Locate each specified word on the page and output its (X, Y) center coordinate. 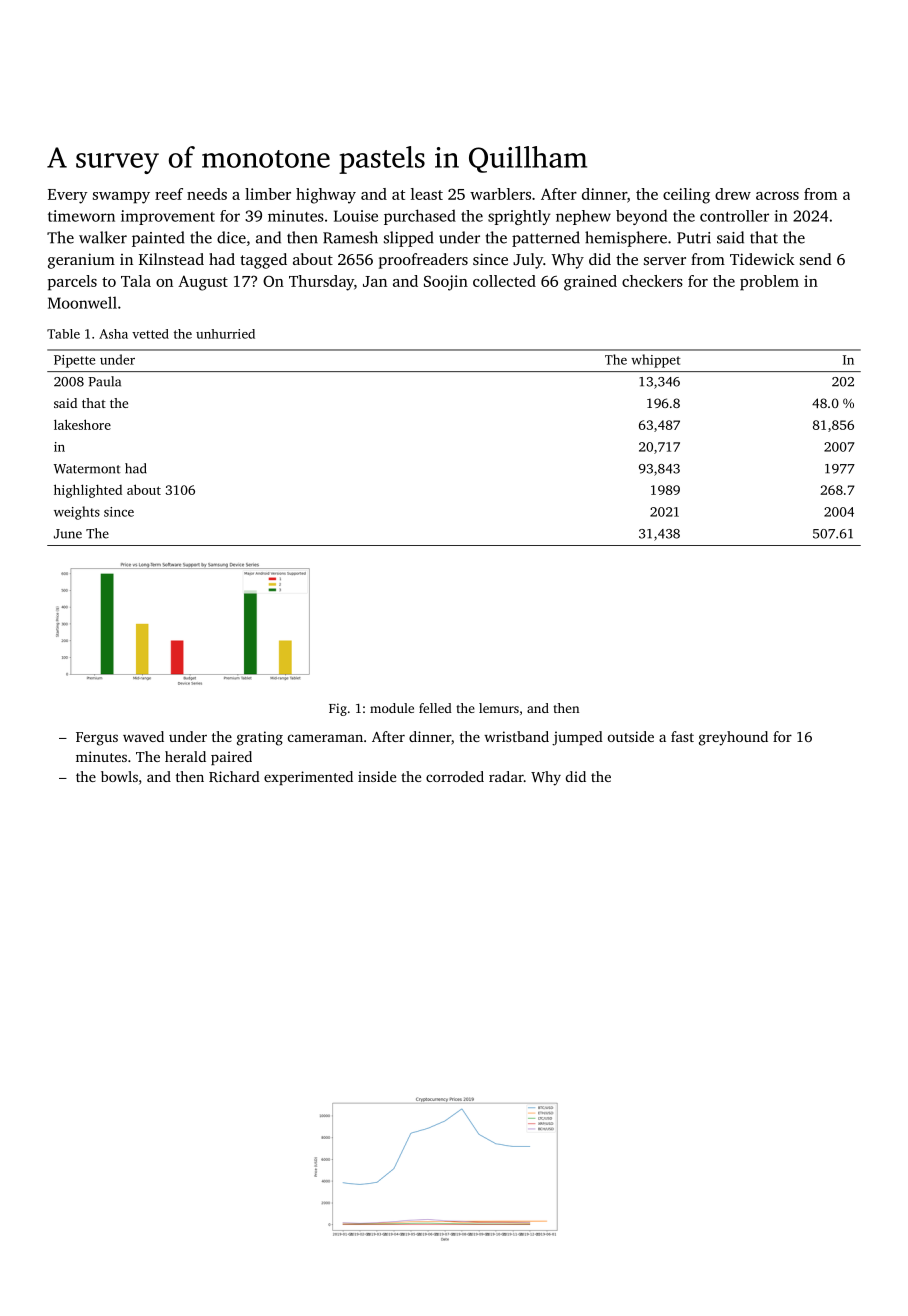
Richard (234, 776)
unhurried (225, 334)
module (392, 708)
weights (77, 513)
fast (682, 736)
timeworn (81, 216)
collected (504, 281)
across (777, 196)
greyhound (733, 738)
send (816, 259)
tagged (263, 261)
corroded (455, 776)
